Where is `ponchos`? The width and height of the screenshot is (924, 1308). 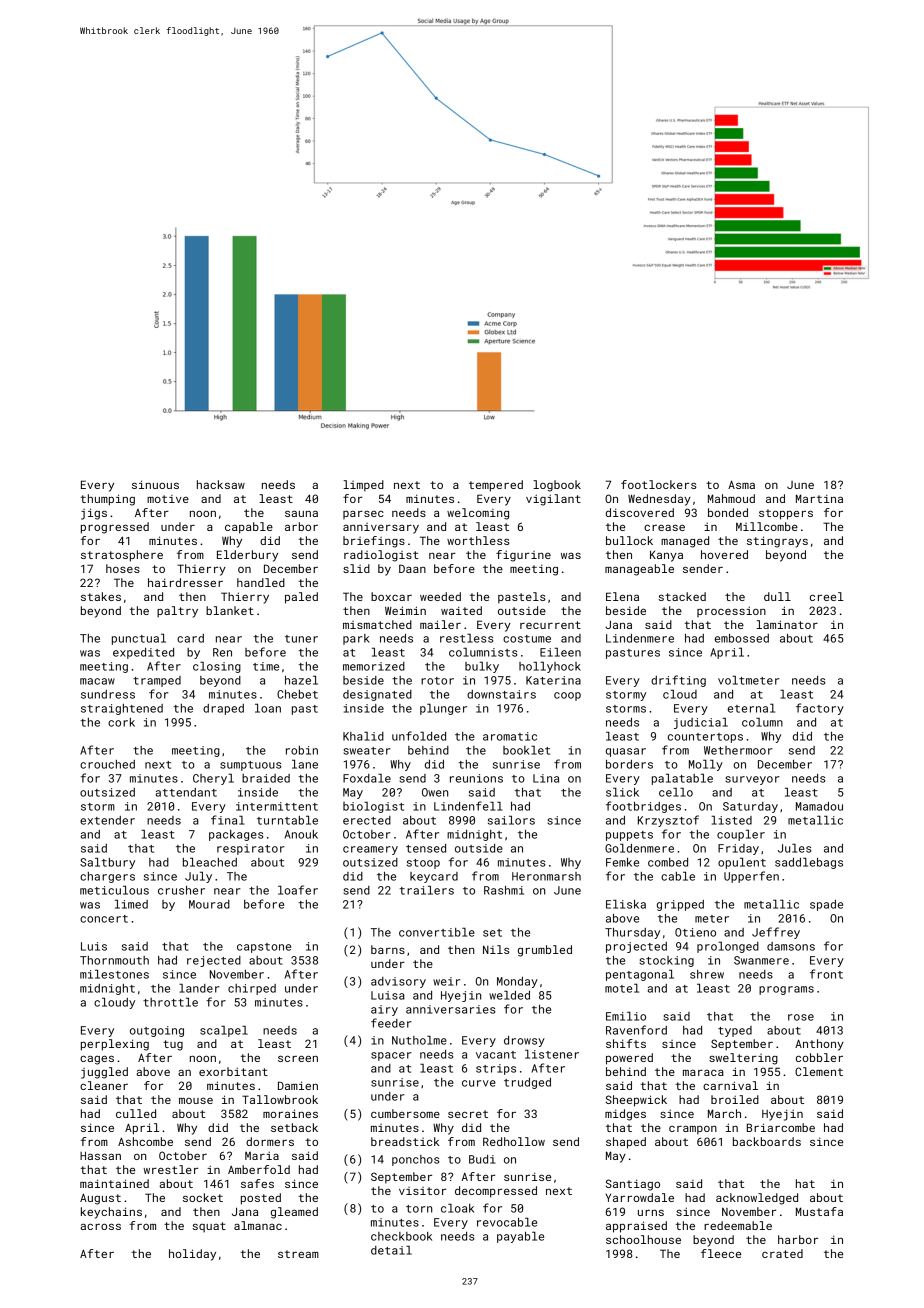 ponchos is located at coordinates (415, 1160).
